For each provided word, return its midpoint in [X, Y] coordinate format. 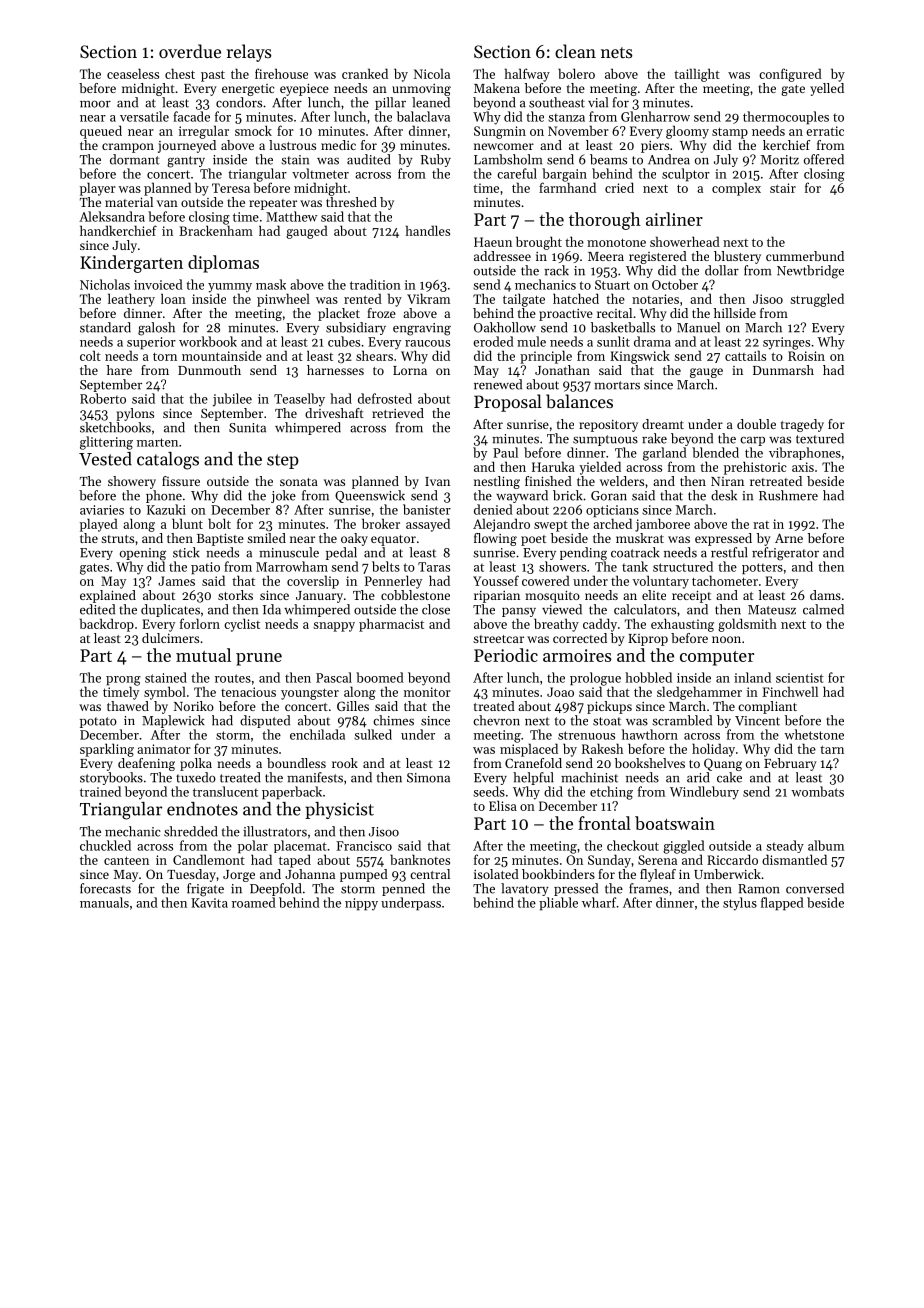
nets [616, 52]
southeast [557, 102]
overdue [190, 51]
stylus [740, 904]
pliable [558, 904]
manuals [104, 902]
